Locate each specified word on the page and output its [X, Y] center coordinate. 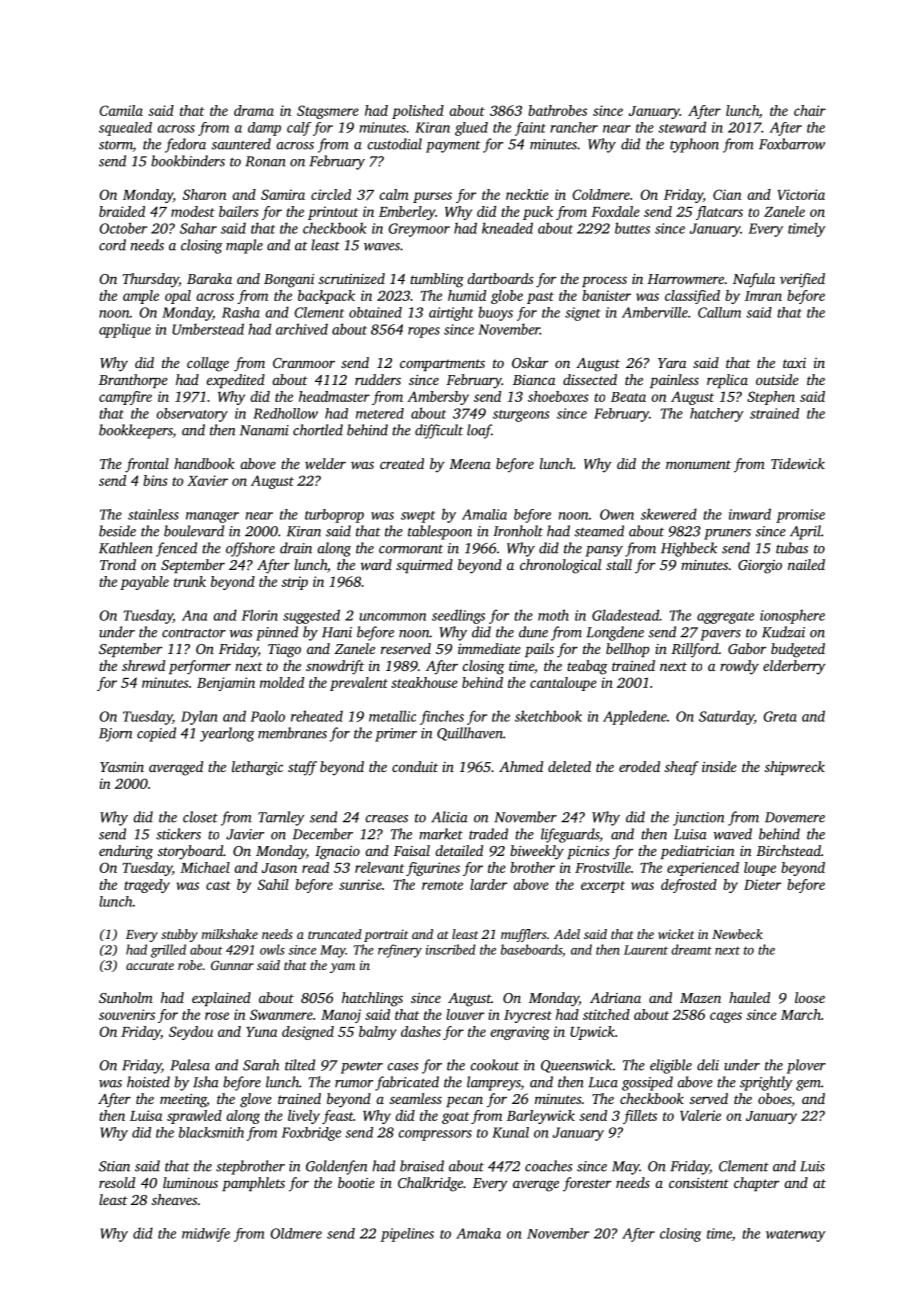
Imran [763, 296]
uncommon [392, 617]
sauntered [241, 144]
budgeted [798, 650]
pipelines [407, 1235]
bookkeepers [136, 431]
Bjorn [115, 735]
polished [418, 112]
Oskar [530, 362]
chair [810, 110]
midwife [206, 1235]
